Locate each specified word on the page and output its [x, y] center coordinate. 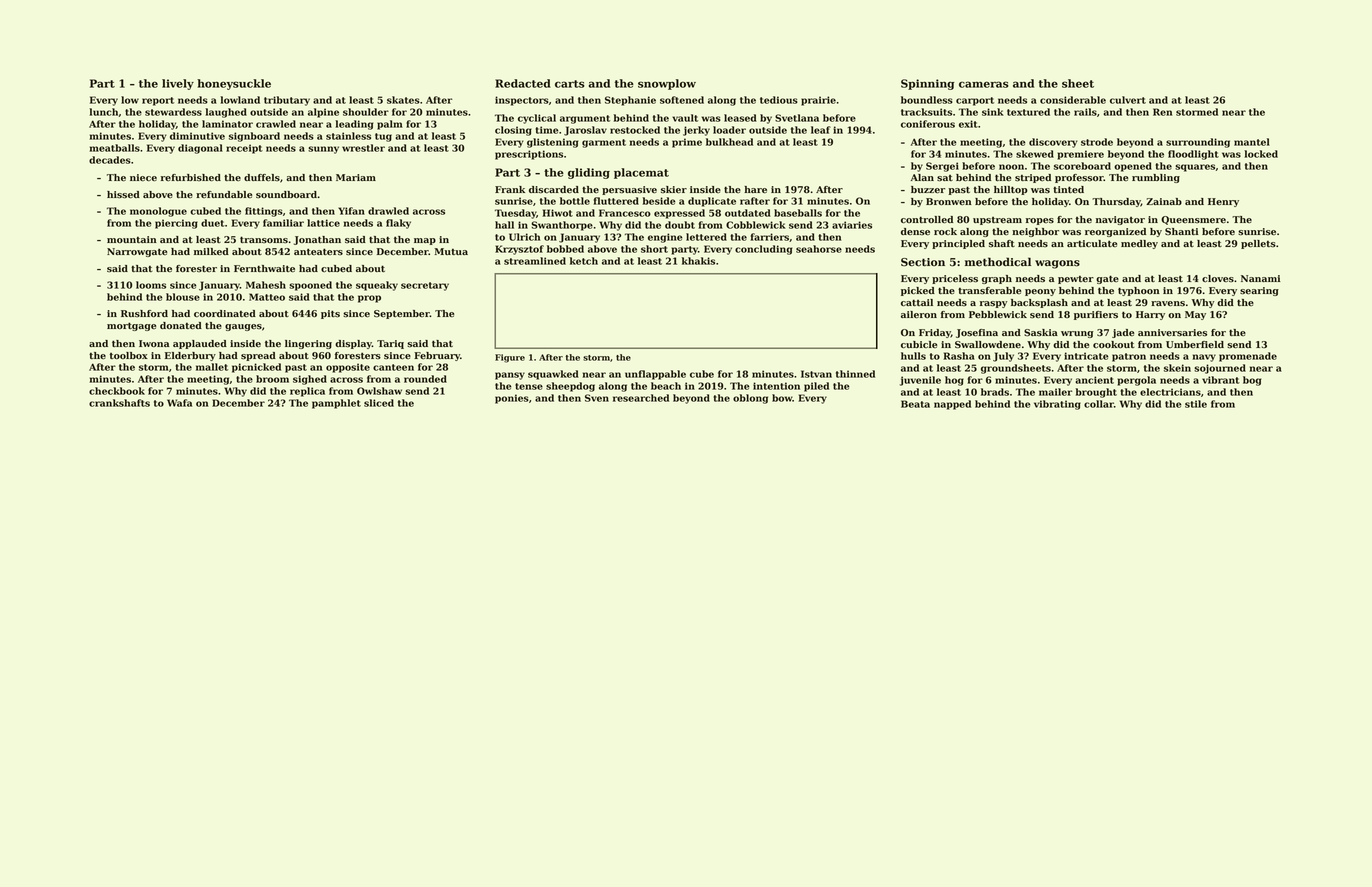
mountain [132, 239]
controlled [927, 220]
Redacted [523, 83]
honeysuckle [234, 84]
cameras [984, 84]
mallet [212, 367]
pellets [1258, 244]
